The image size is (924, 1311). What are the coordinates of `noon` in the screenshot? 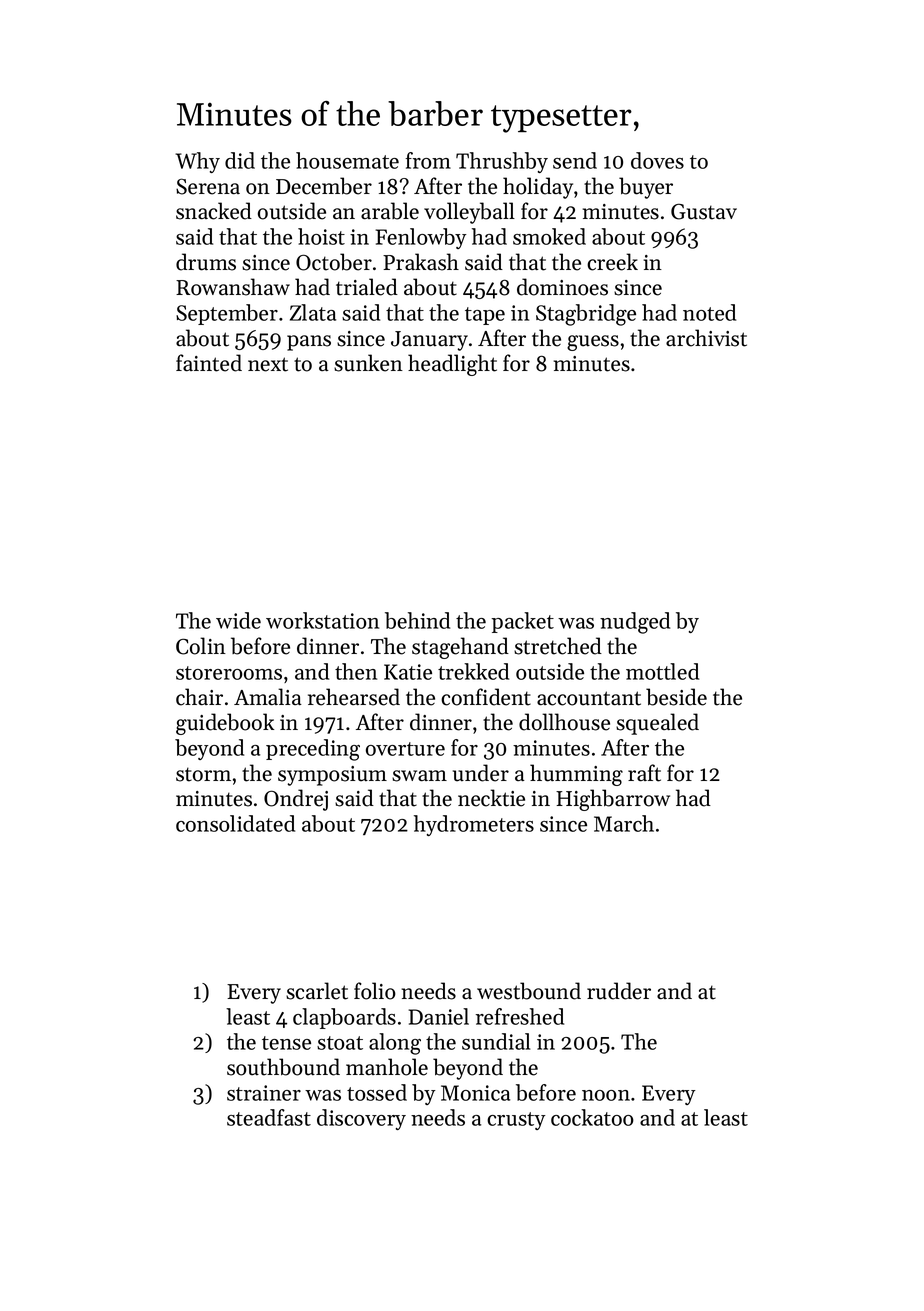 It's located at (606, 1095).
